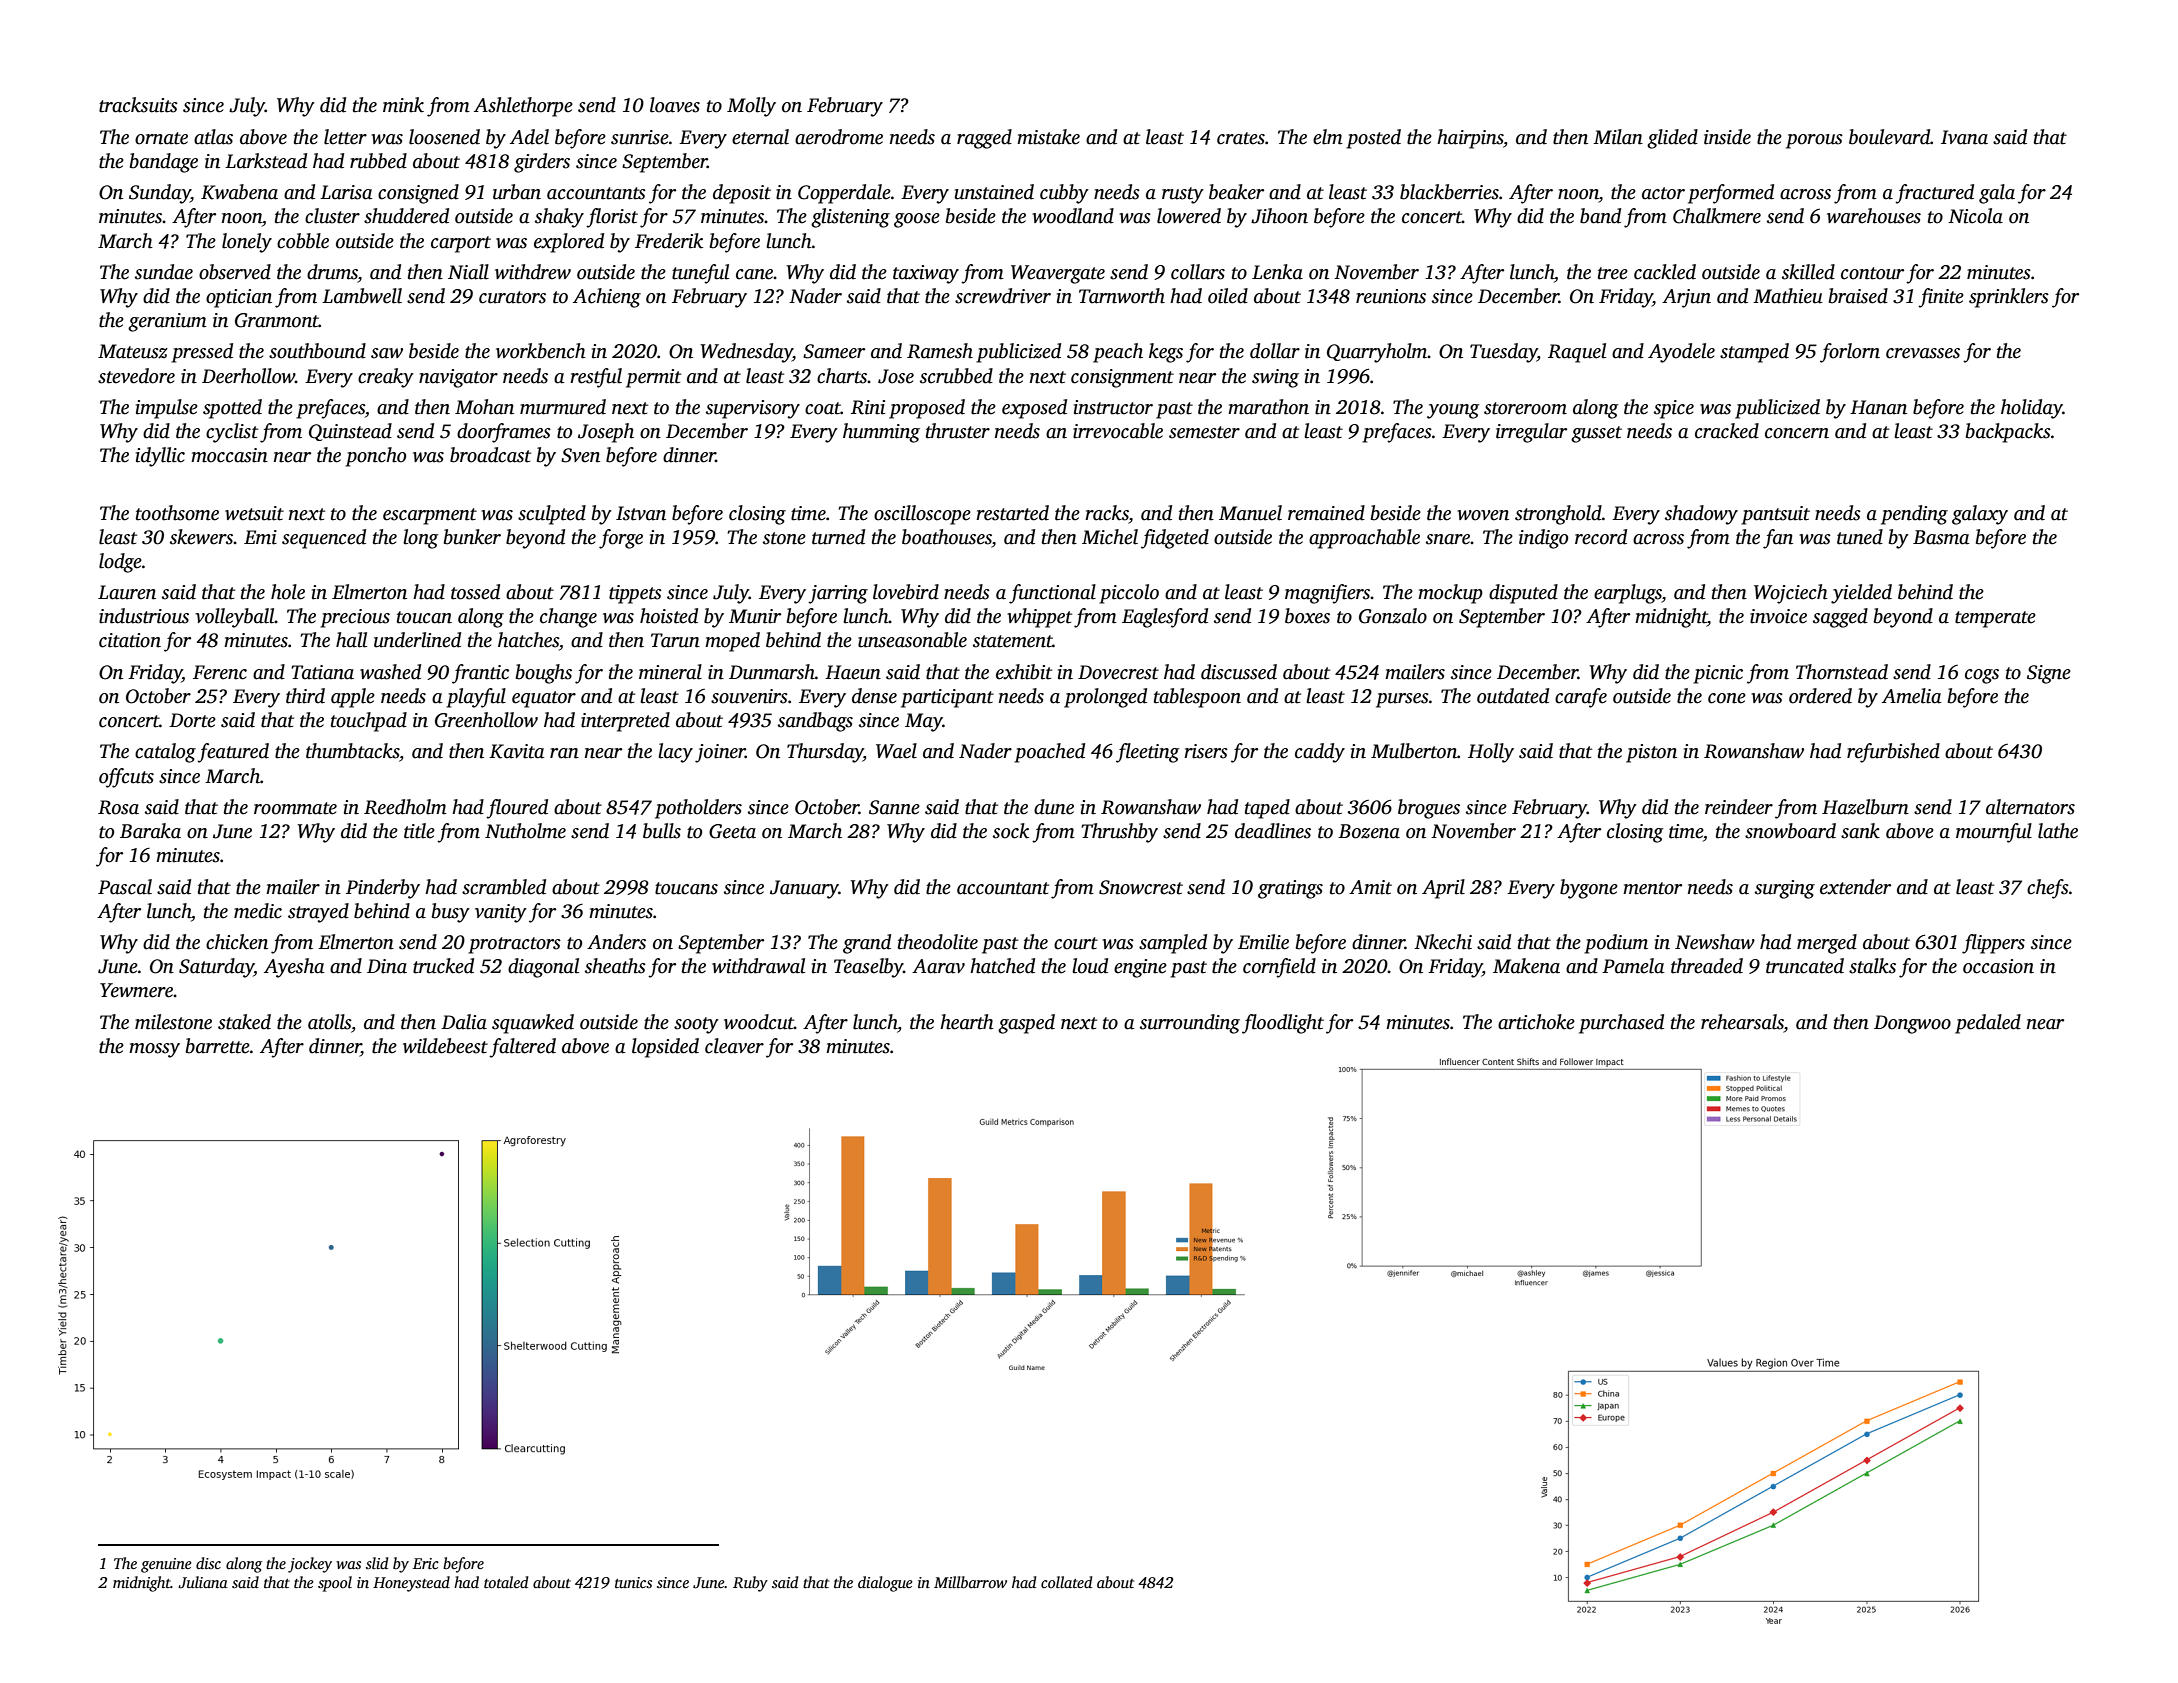  What do you see at coordinates (1872, 966) in the screenshot?
I see `stalks` at bounding box center [1872, 966].
